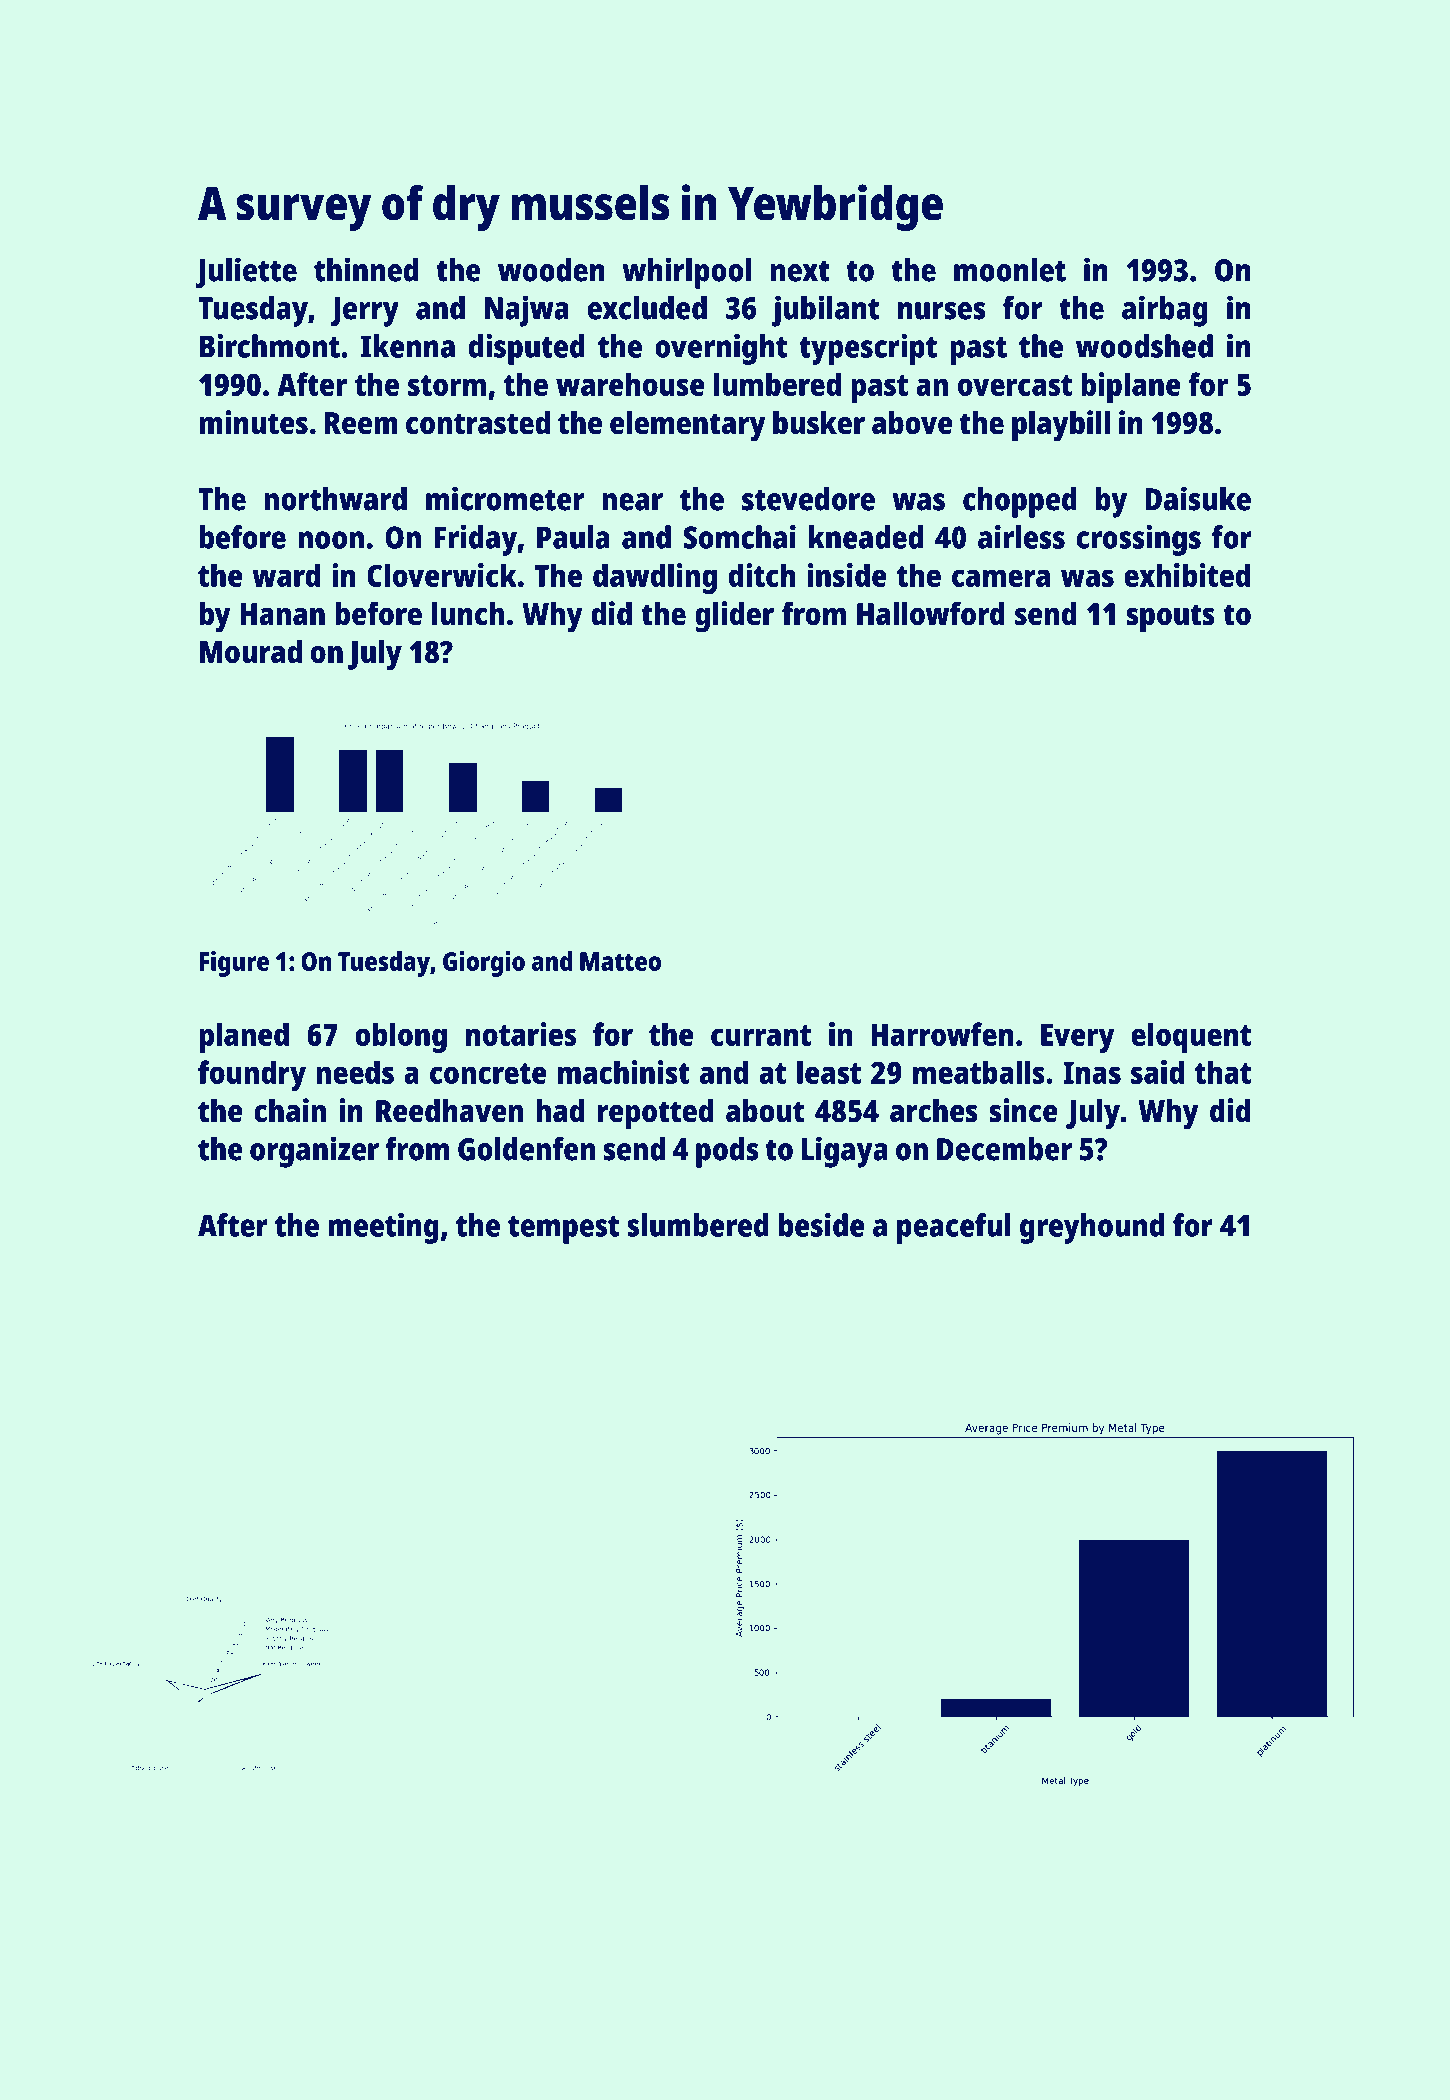  Describe the element at coordinates (331, 540) in the screenshot. I see `noon` at that location.
